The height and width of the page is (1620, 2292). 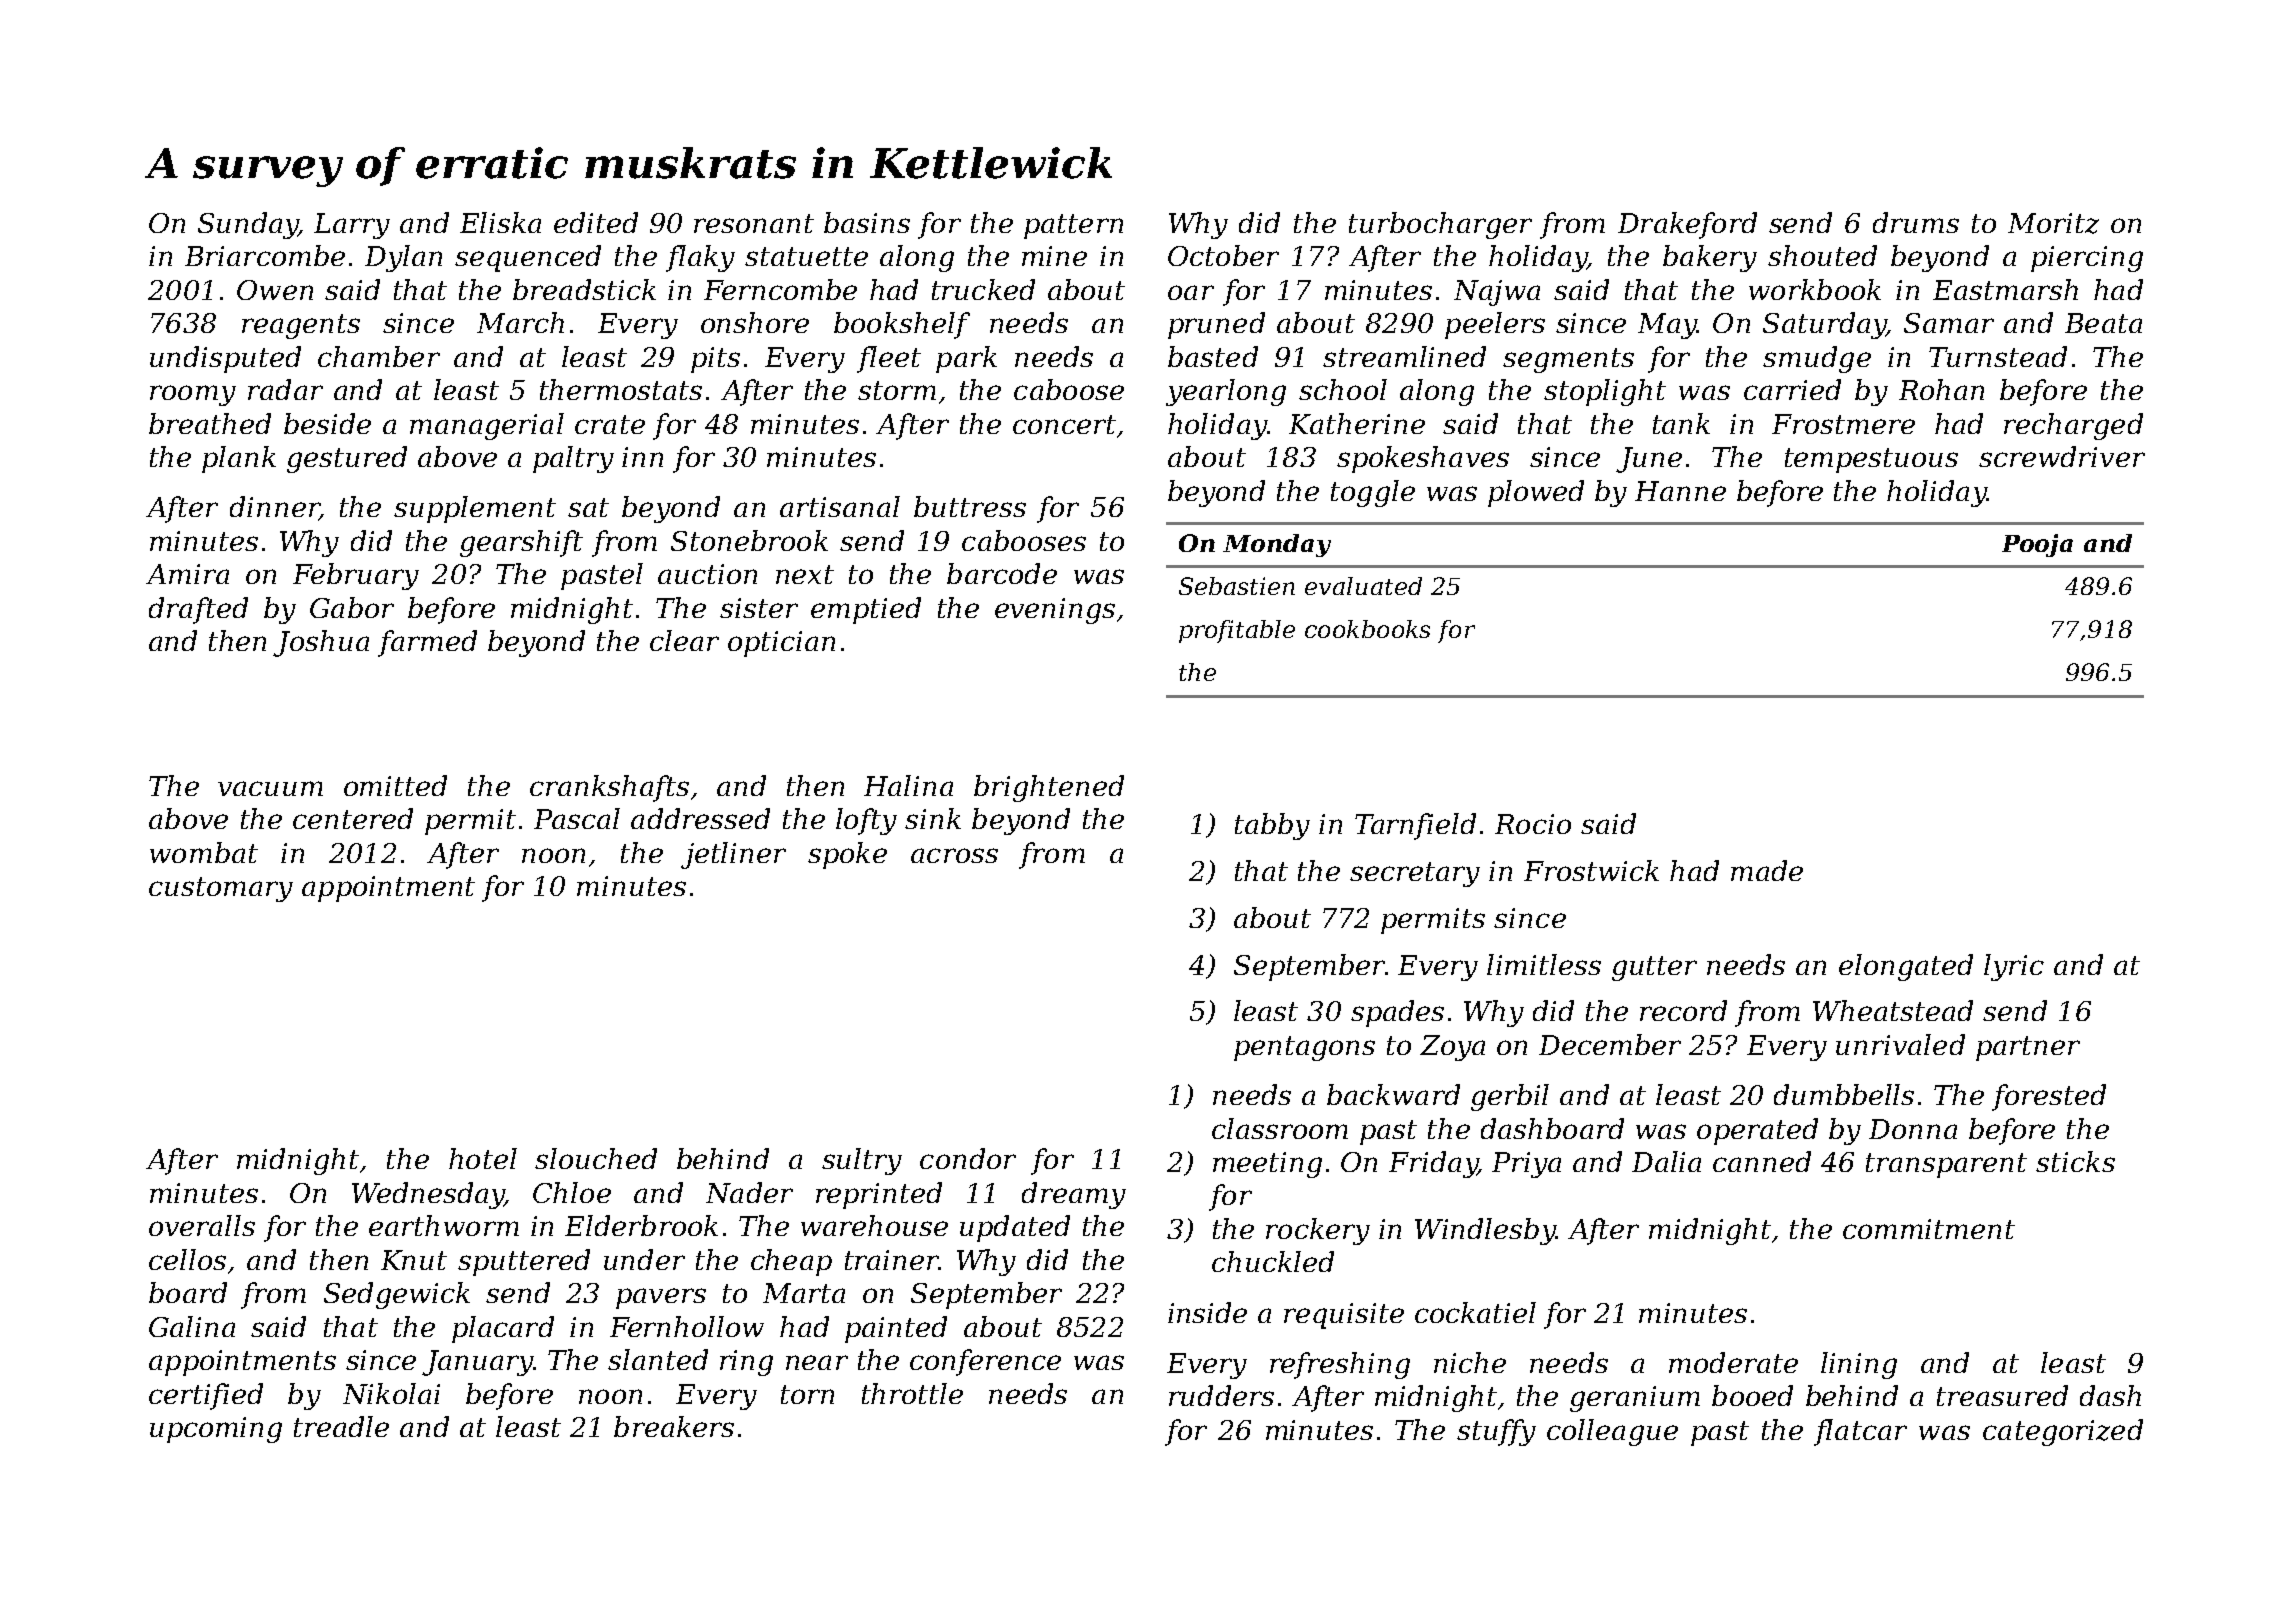 I want to click on cookbooks, so click(x=1367, y=629).
